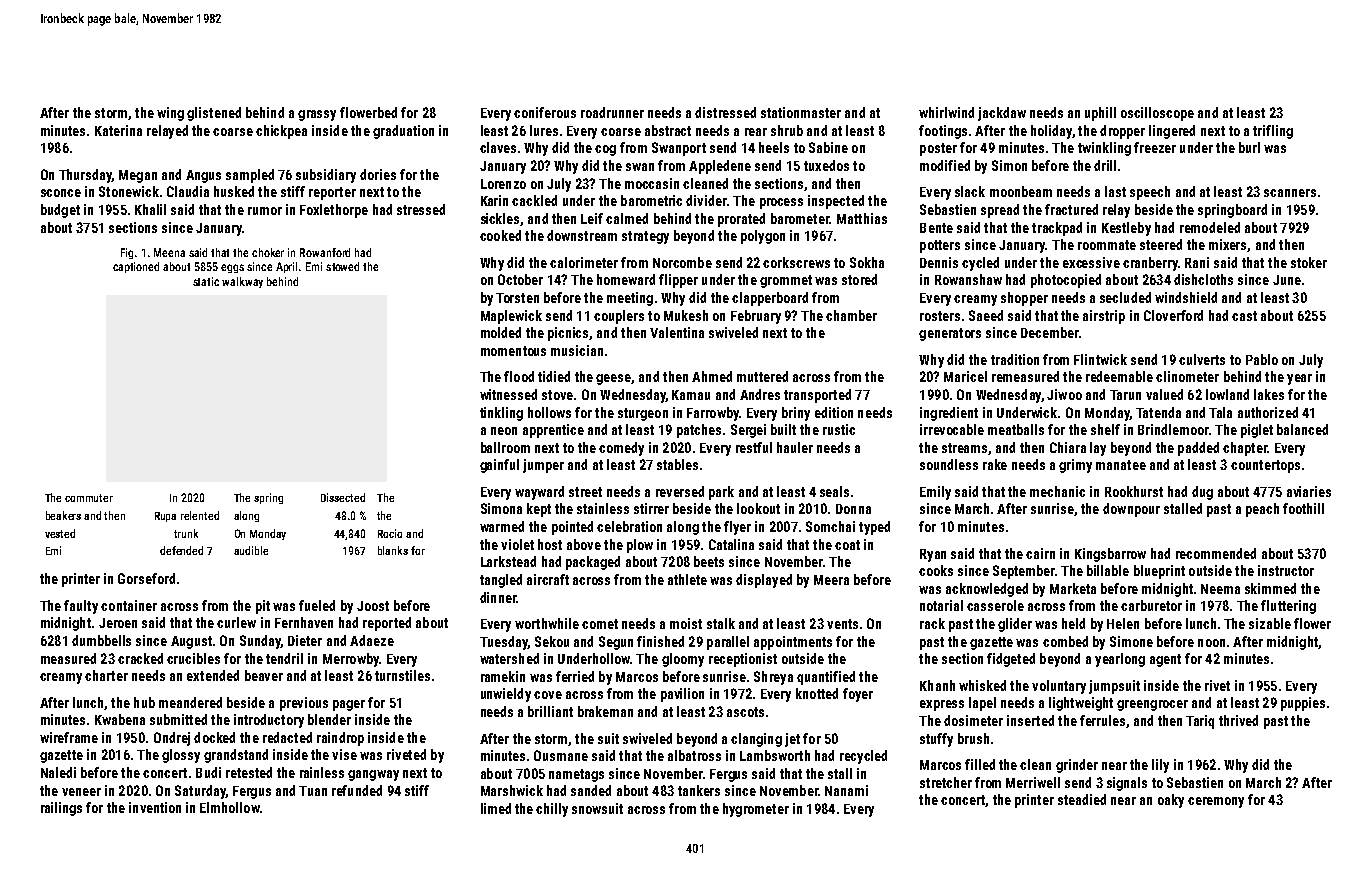 This screenshot has height=887, width=1372. Describe the element at coordinates (547, 623) in the screenshot. I see `worthwhile` at that location.
